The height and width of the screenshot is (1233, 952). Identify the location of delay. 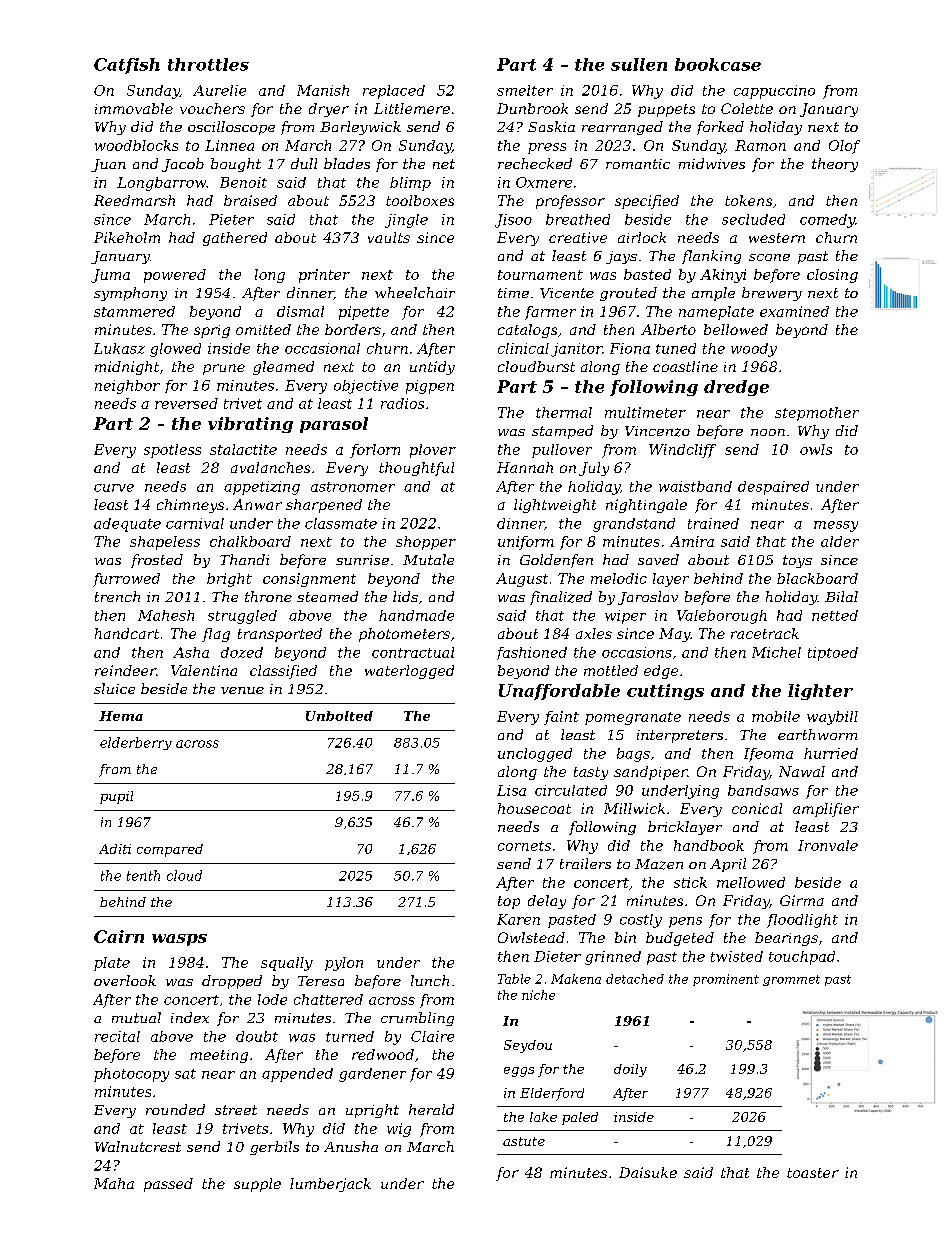
(547, 902).
